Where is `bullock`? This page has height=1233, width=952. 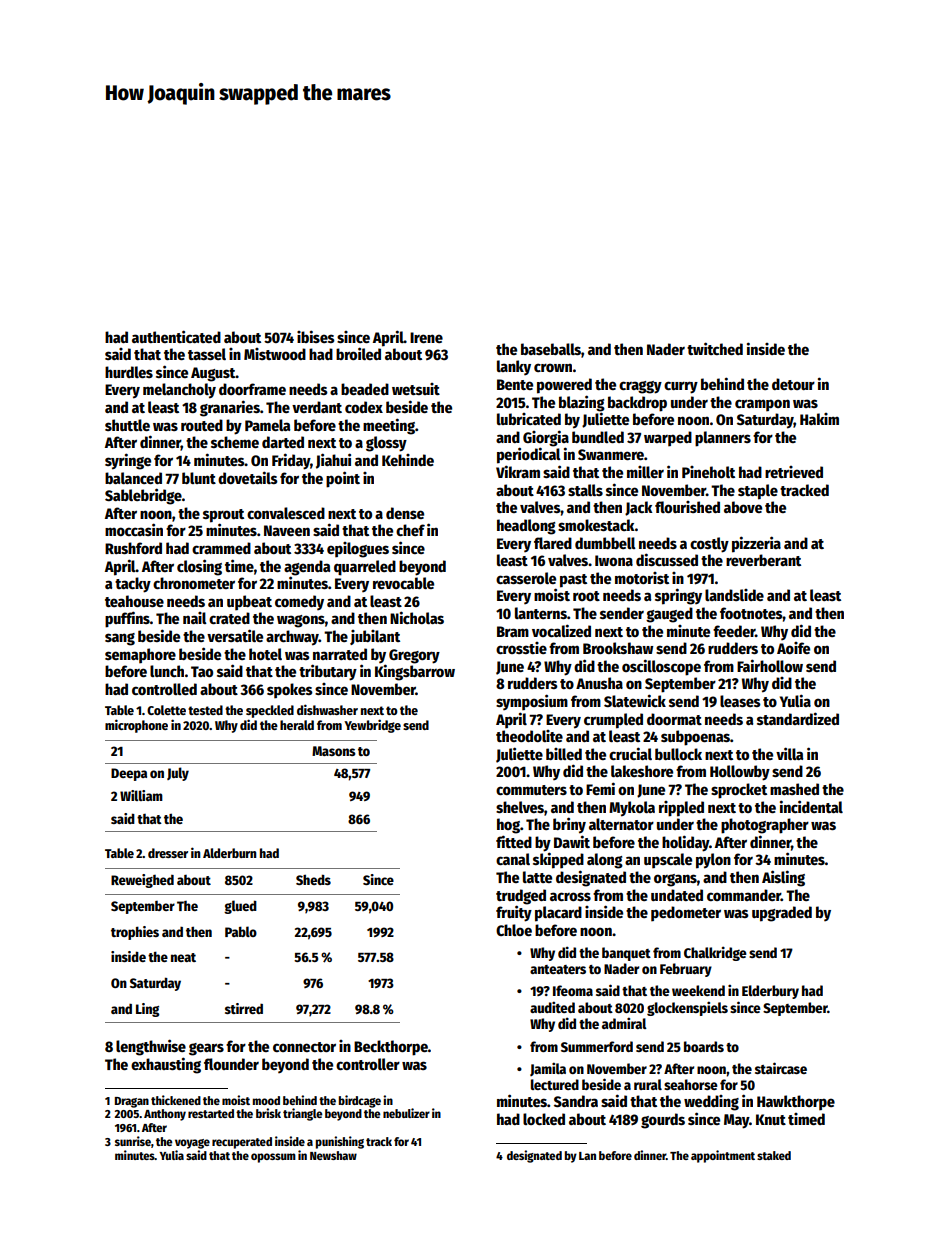 bullock is located at coordinates (678, 754).
